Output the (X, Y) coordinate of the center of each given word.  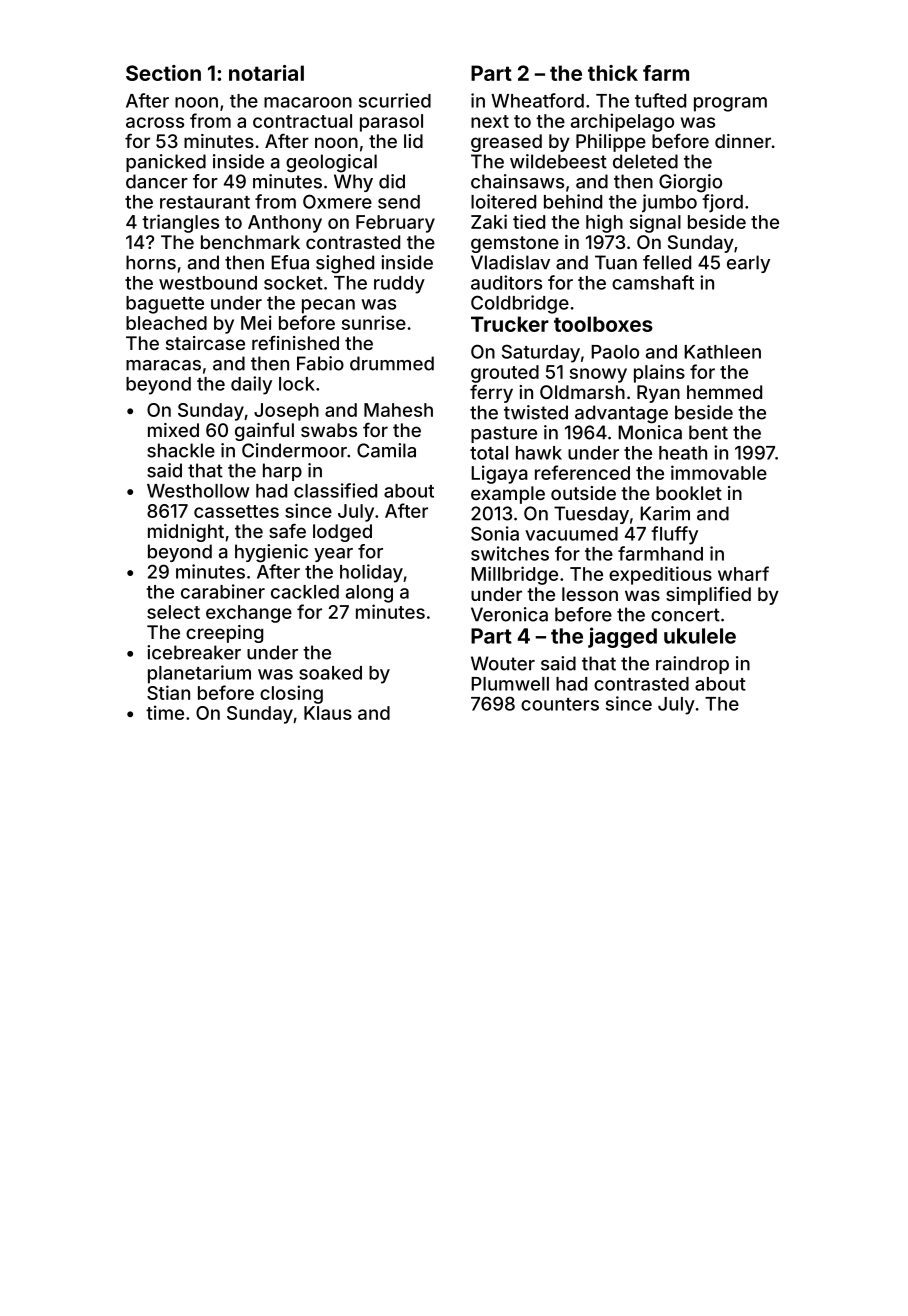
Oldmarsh (582, 392)
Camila (386, 450)
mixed (173, 430)
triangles (180, 223)
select (173, 612)
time (165, 712)
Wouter (503, 663)
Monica (650, 432)
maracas (163, 365)
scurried (395, 100)
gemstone (515, 244)
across (155, 122)
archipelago (622, 122)
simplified (708, 596)
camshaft (653, 282)
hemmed (724, 392)
